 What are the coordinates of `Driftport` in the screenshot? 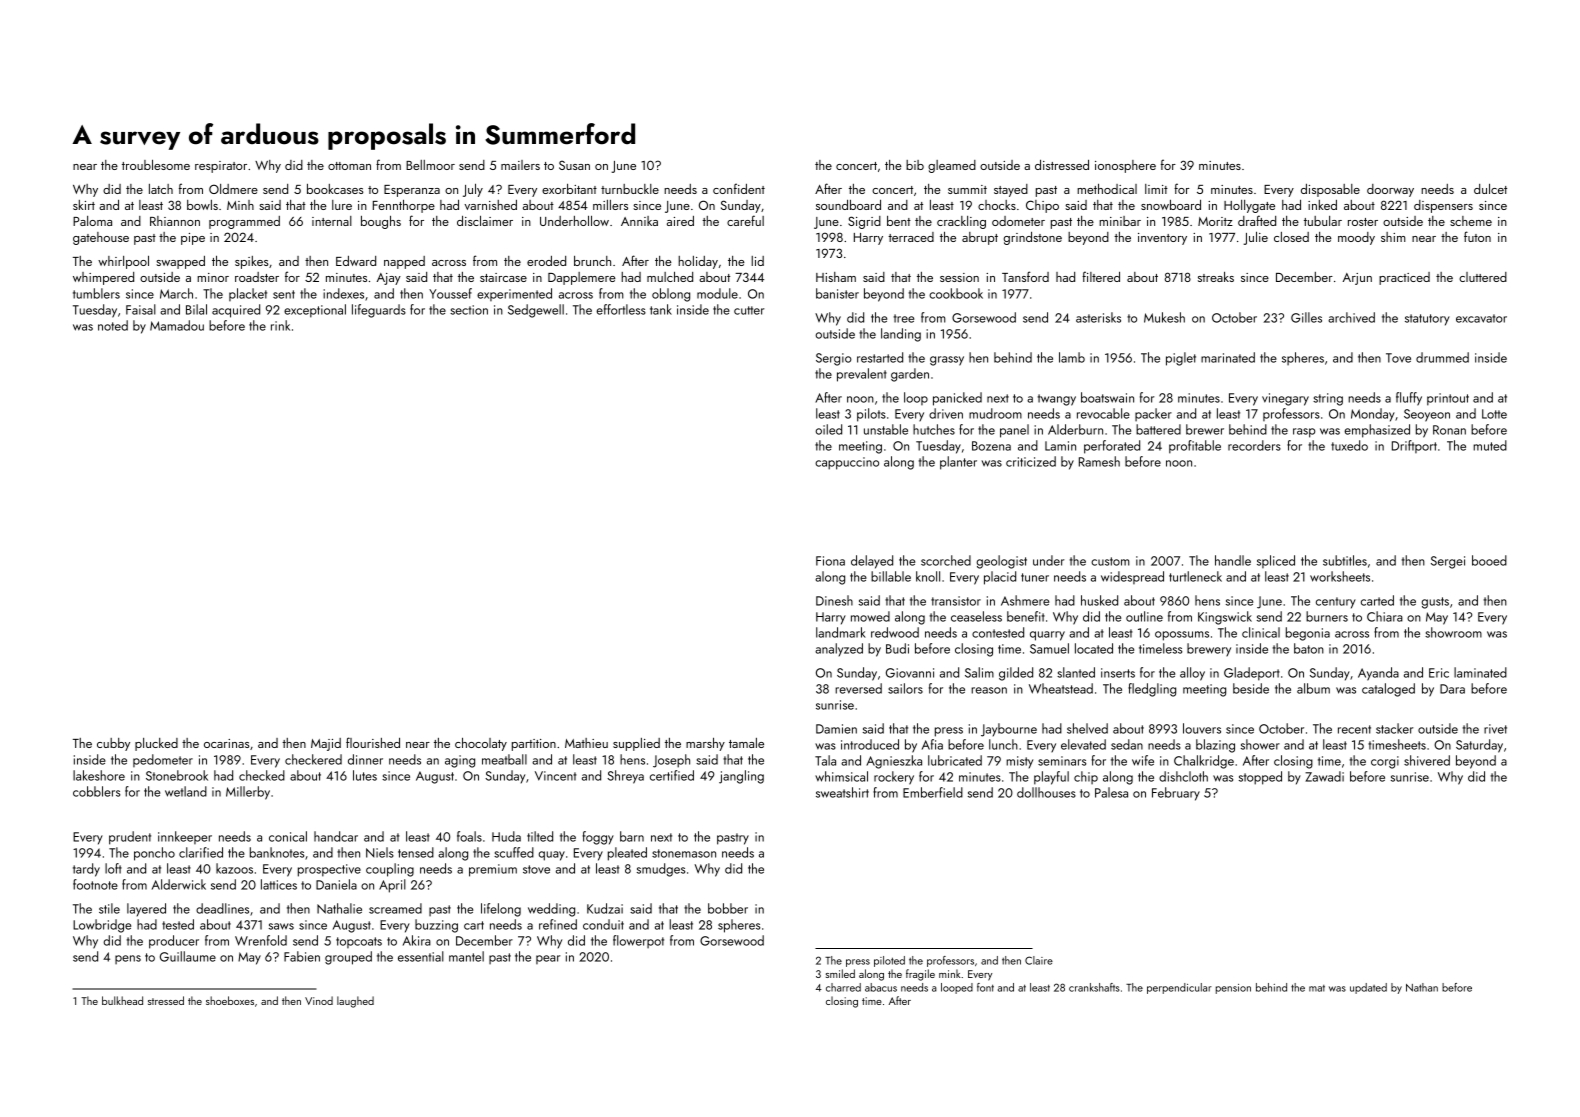 It's located at (1414, 446).
